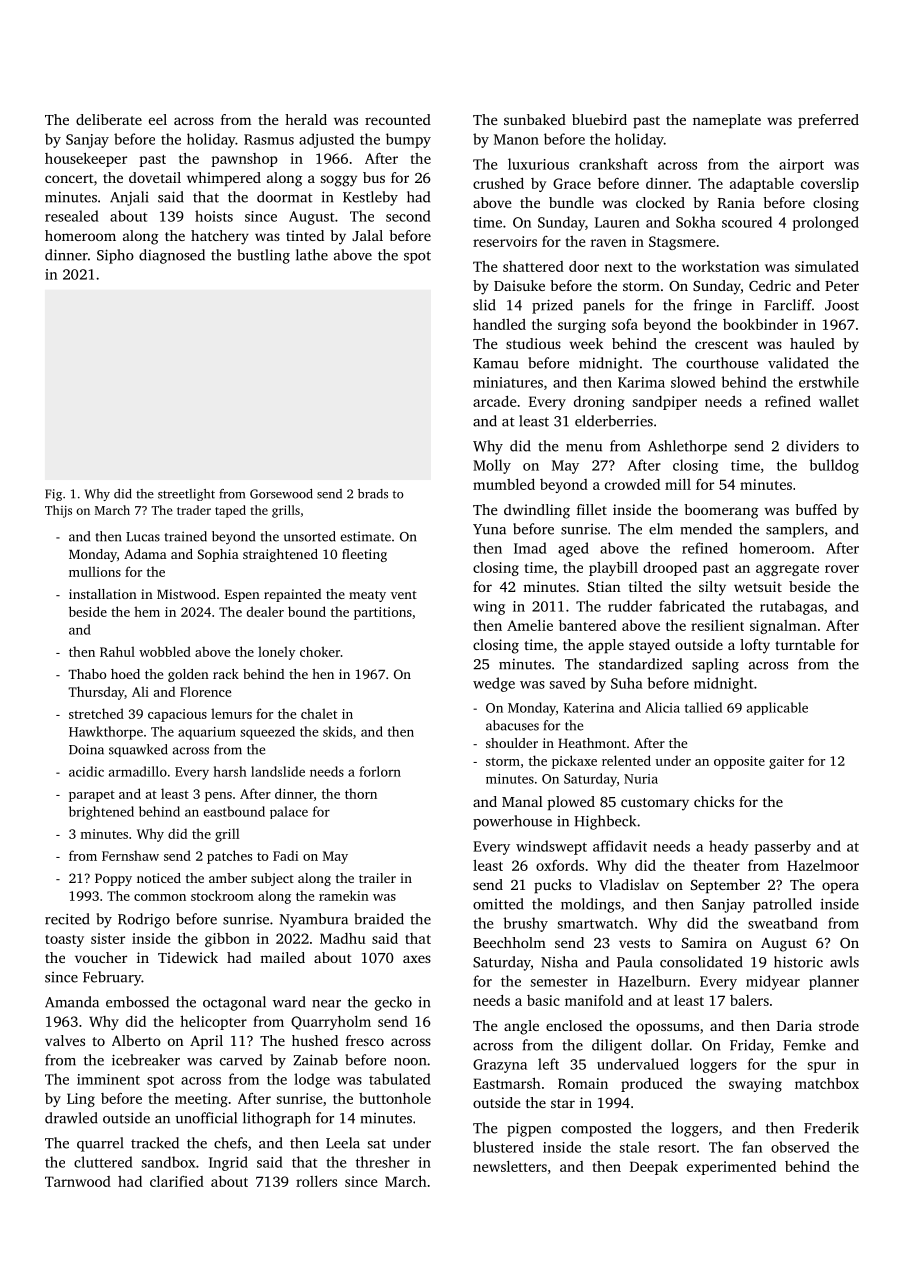 Image resolution: width=904 pixels, height=1285 pixels. Describe the element at coordinates (320, 651) in the image. I see `choker` at that location.
